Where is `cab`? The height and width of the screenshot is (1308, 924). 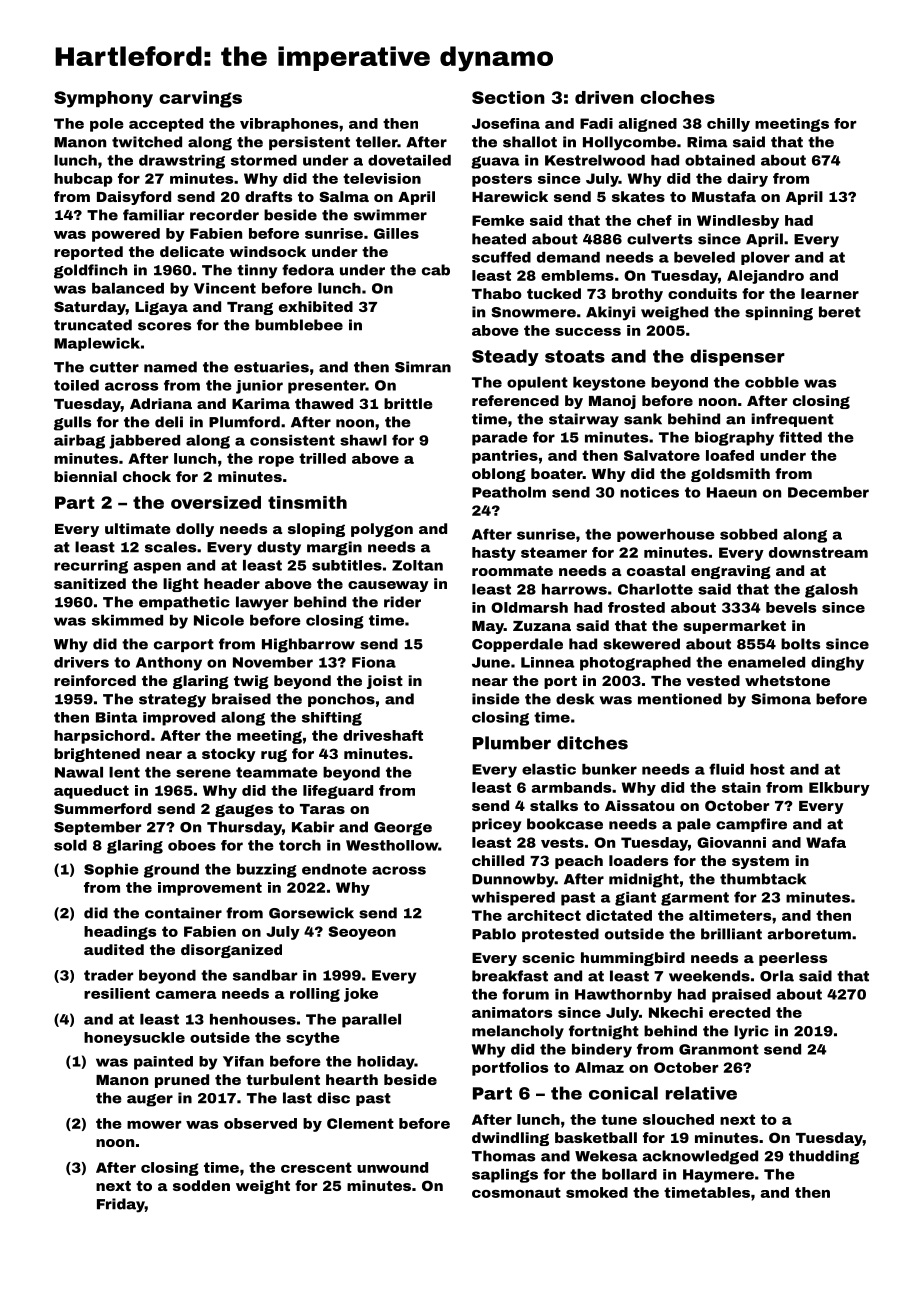
cab is located at coordinates (436, 270).
